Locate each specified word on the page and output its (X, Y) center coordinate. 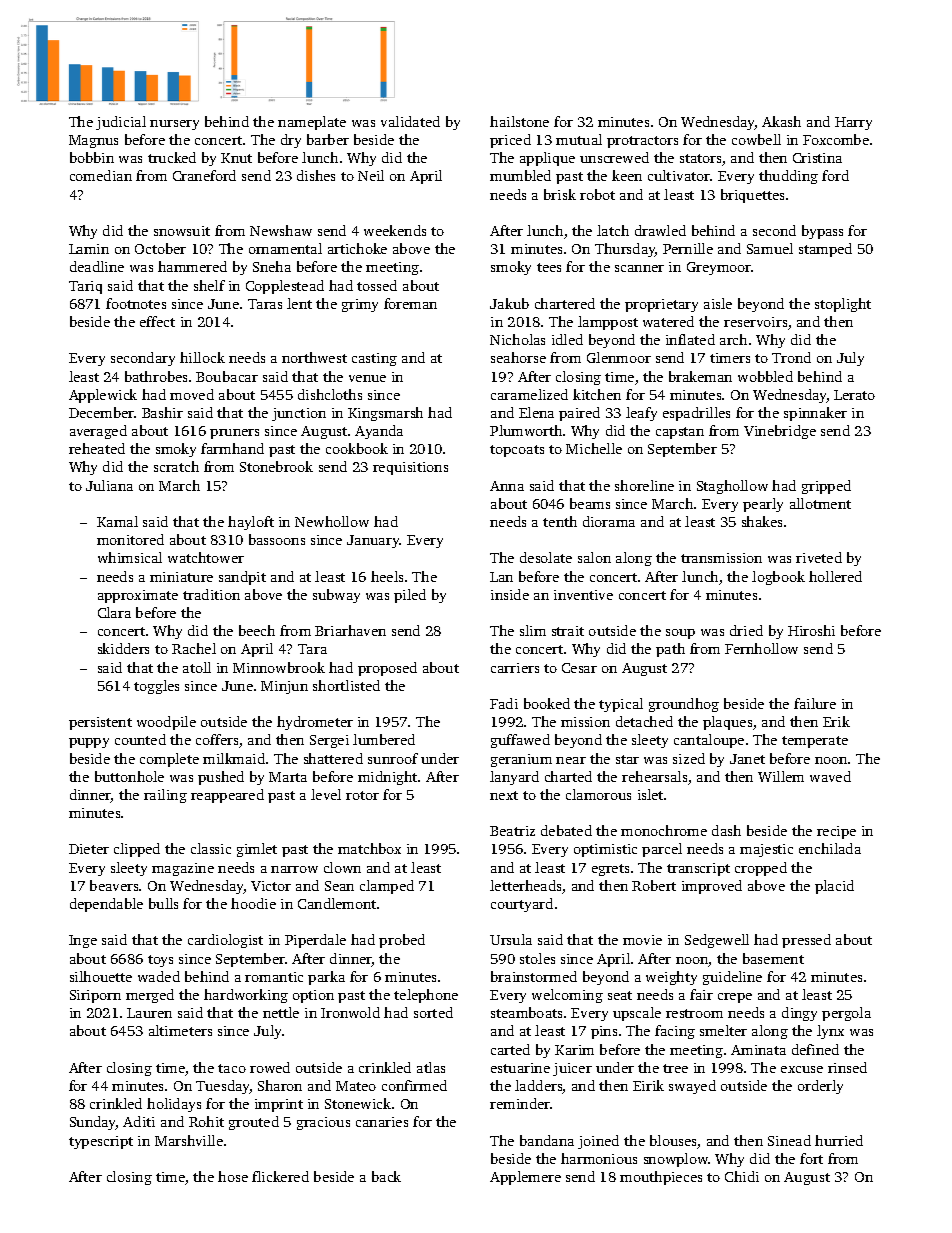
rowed (270, 1067)
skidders (123, 648)
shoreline (644, 485)
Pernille (688, 248)
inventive (583, 595)
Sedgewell (717, 941)
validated (410, 121)
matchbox (369, 848)
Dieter (89, 849)
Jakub (509, 303)
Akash (781, 121)
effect (157, 321)
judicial (121, 123)
